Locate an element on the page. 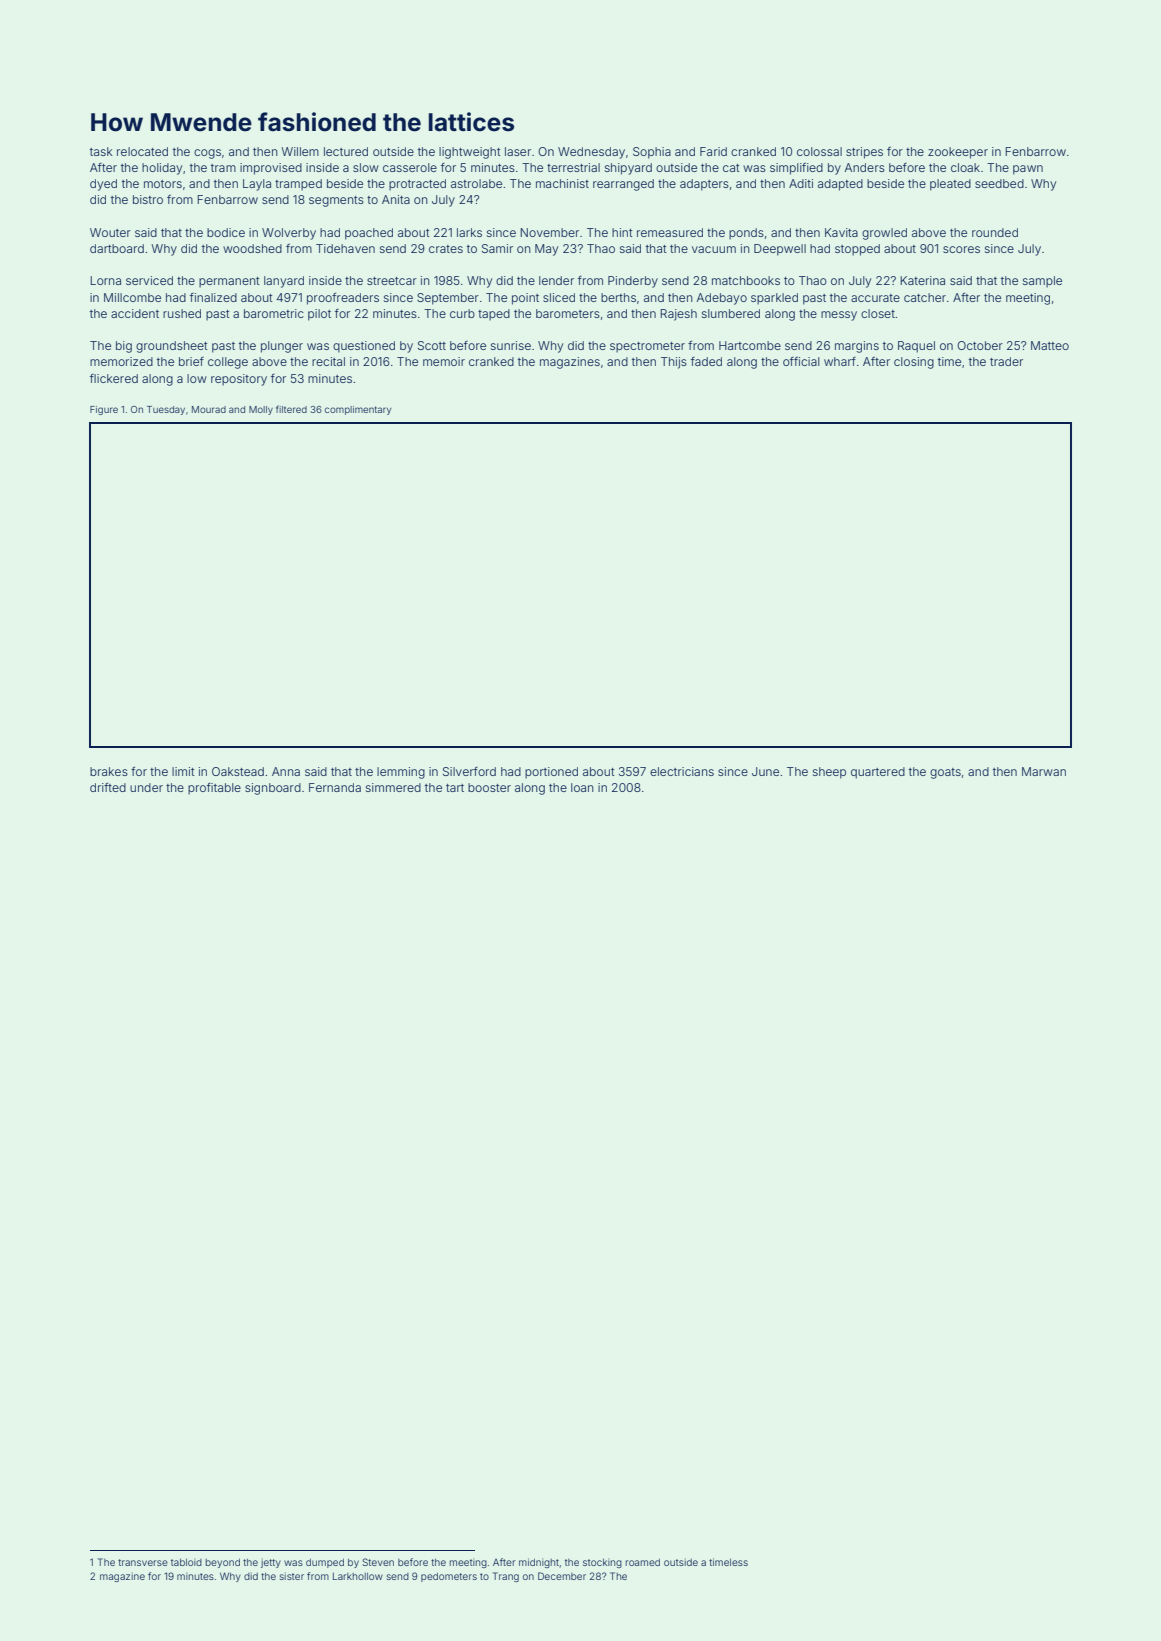  memoir is located at coordinates (444, 361).
